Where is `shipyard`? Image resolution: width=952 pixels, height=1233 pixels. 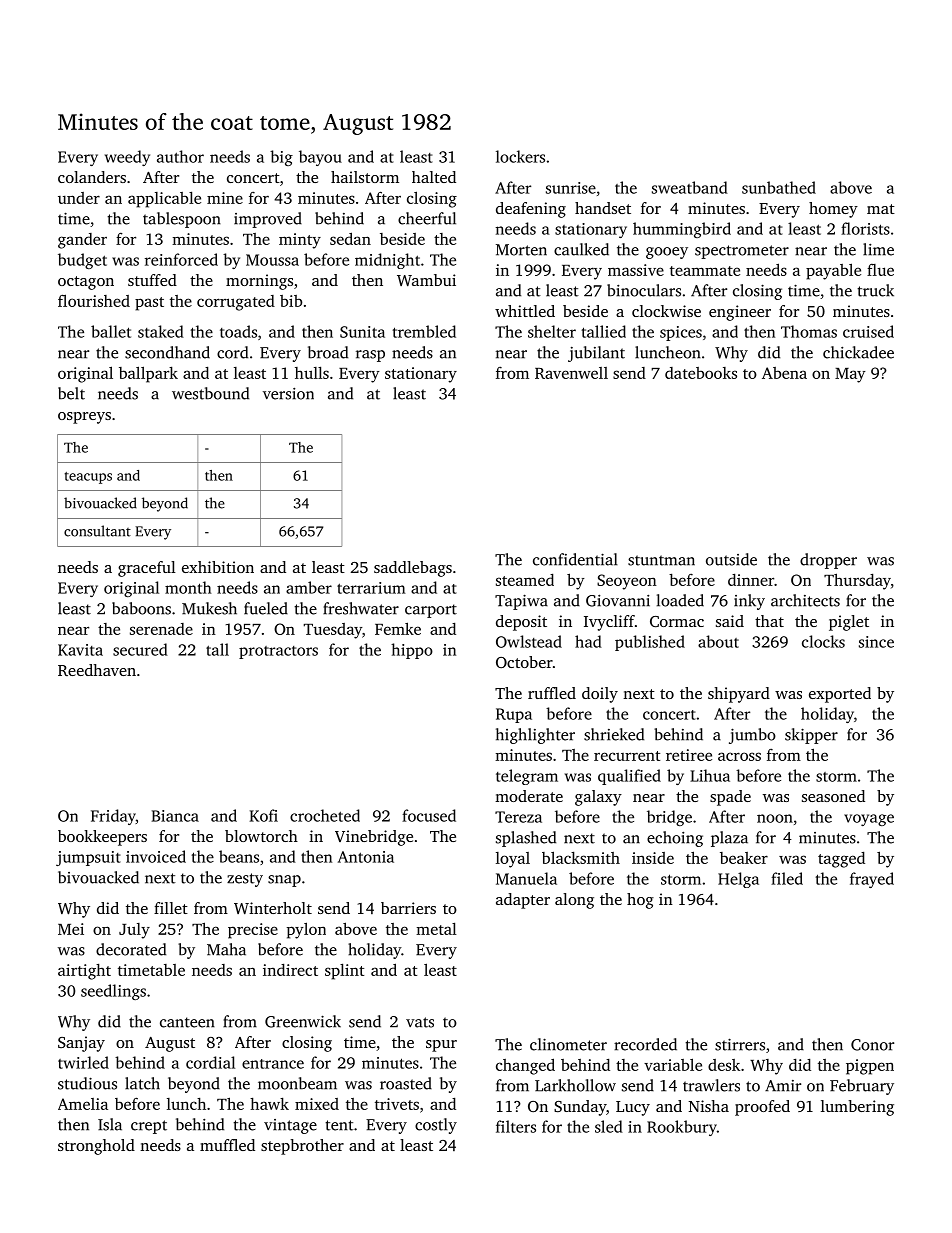 shipyard is located at coordinates (739, 695).
